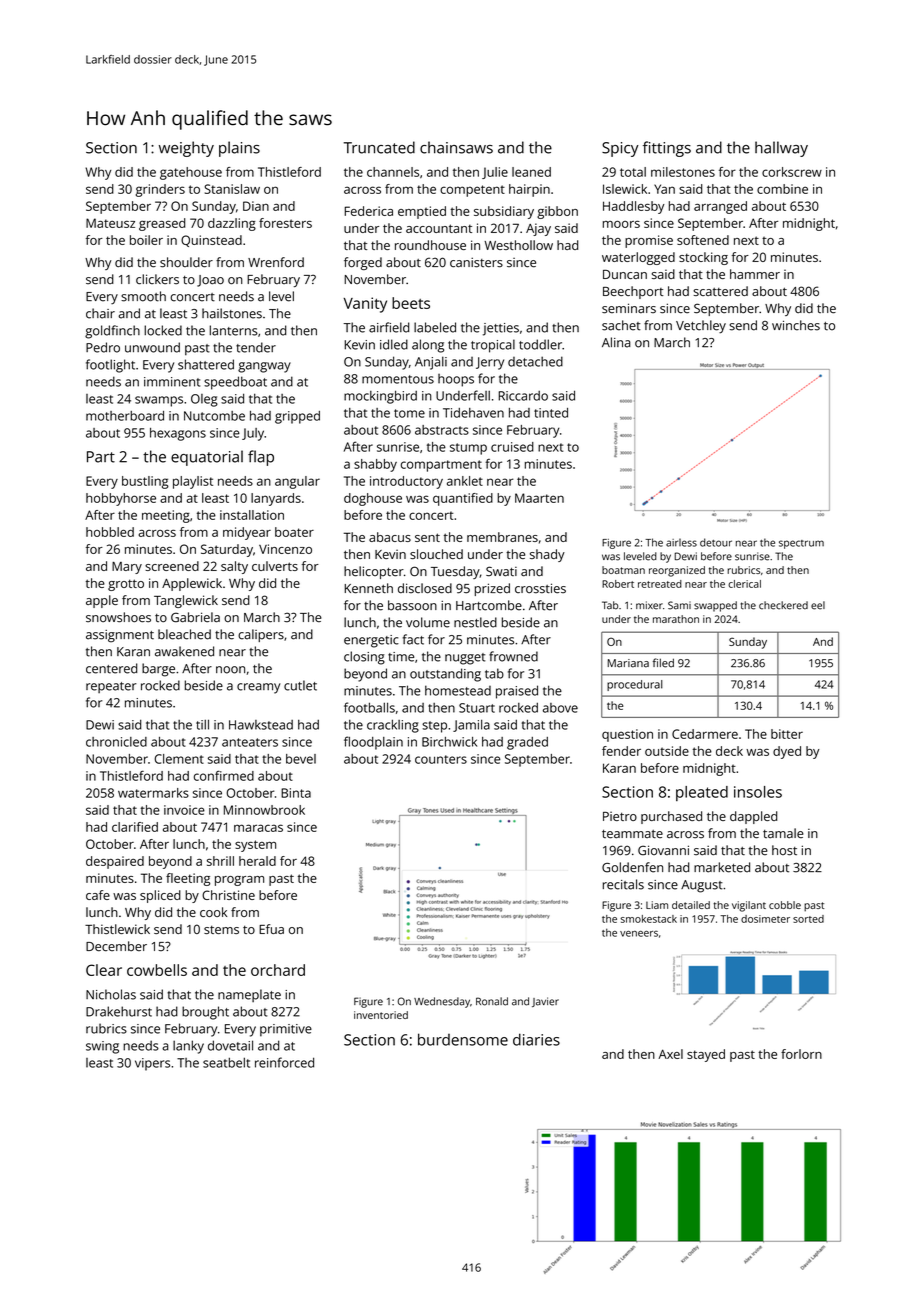 The image size is (924, 1308). Describe the element at coordinates (439, 228) in the page. I see `accountant` at that location.
